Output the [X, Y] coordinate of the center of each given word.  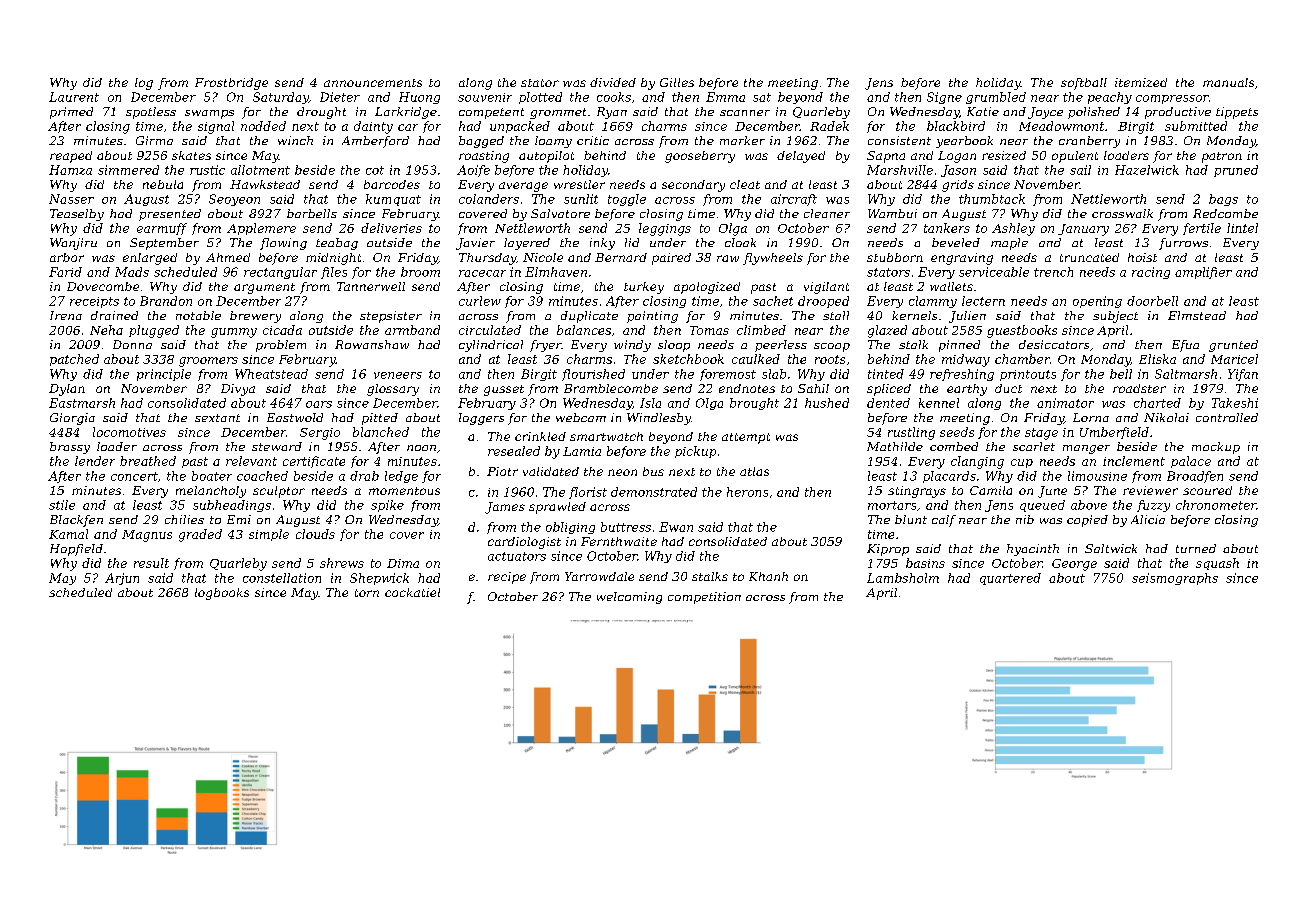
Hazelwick [1147, 170]
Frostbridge [231, 84]
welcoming [629, 598]
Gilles [677, 82]
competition [704, 598]
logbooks [222, 594]
